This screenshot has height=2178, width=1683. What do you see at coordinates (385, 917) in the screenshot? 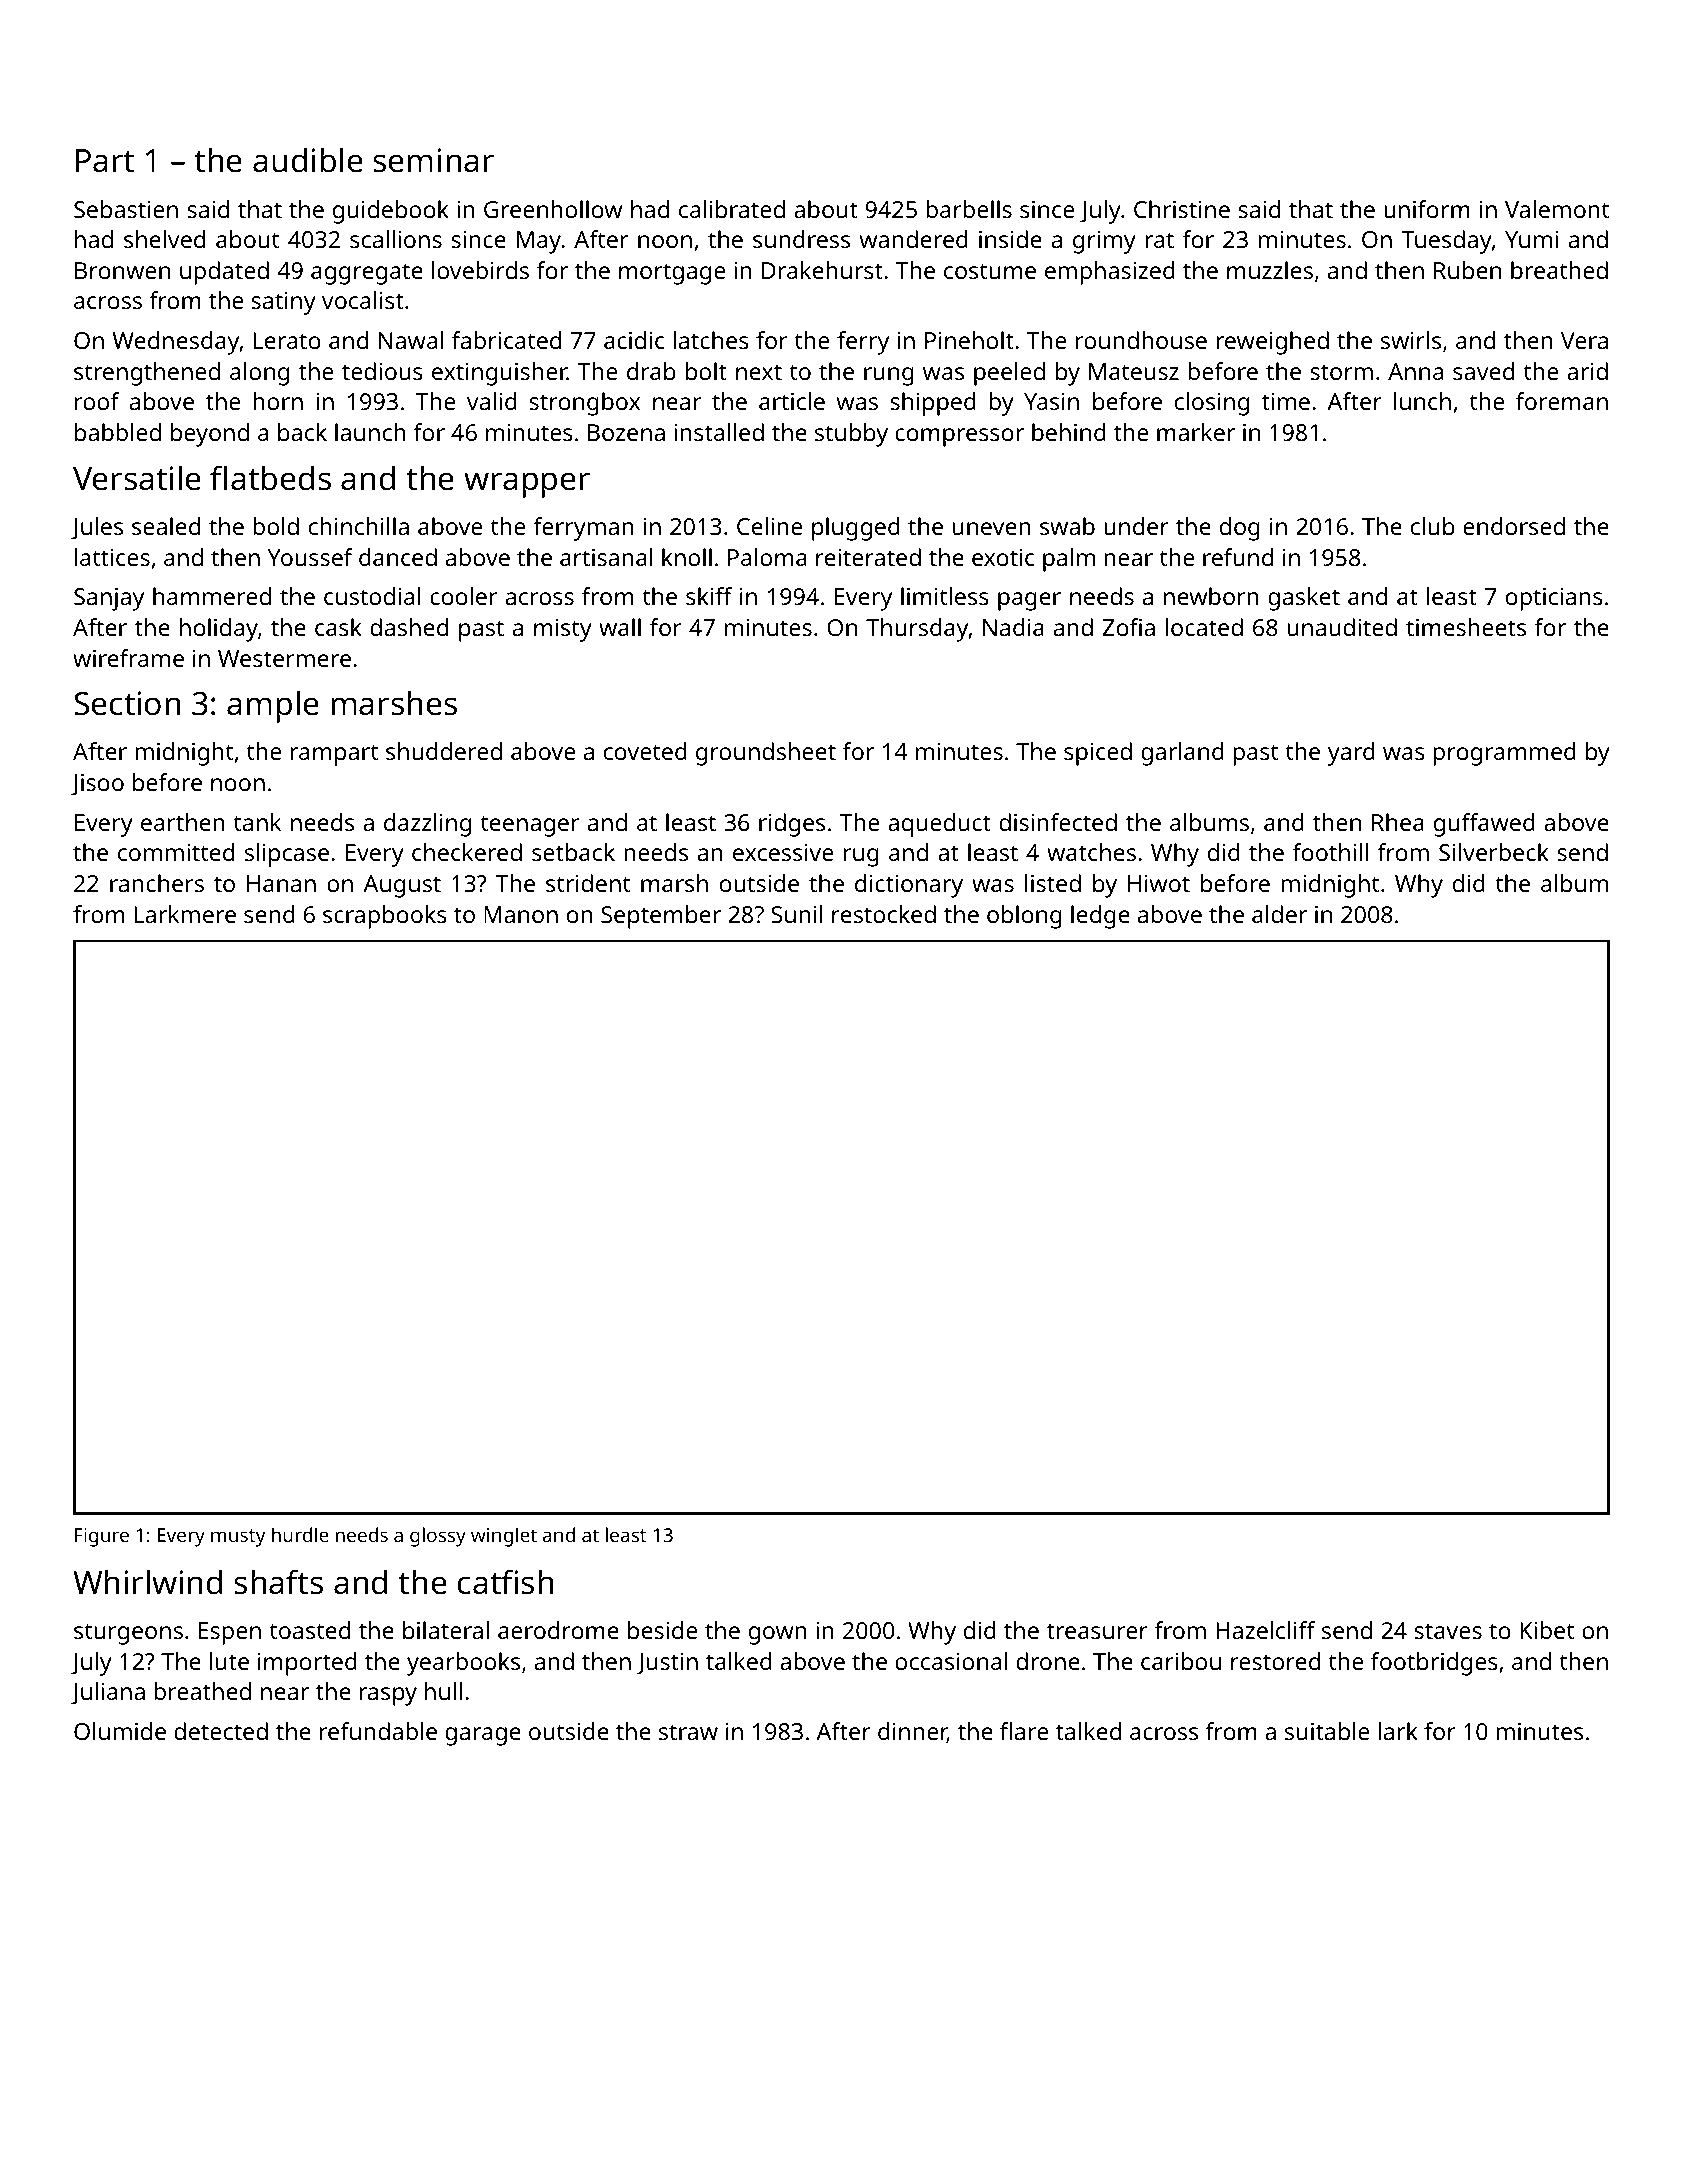
I see `scrapbooks` at bounding box center [385, 917].
